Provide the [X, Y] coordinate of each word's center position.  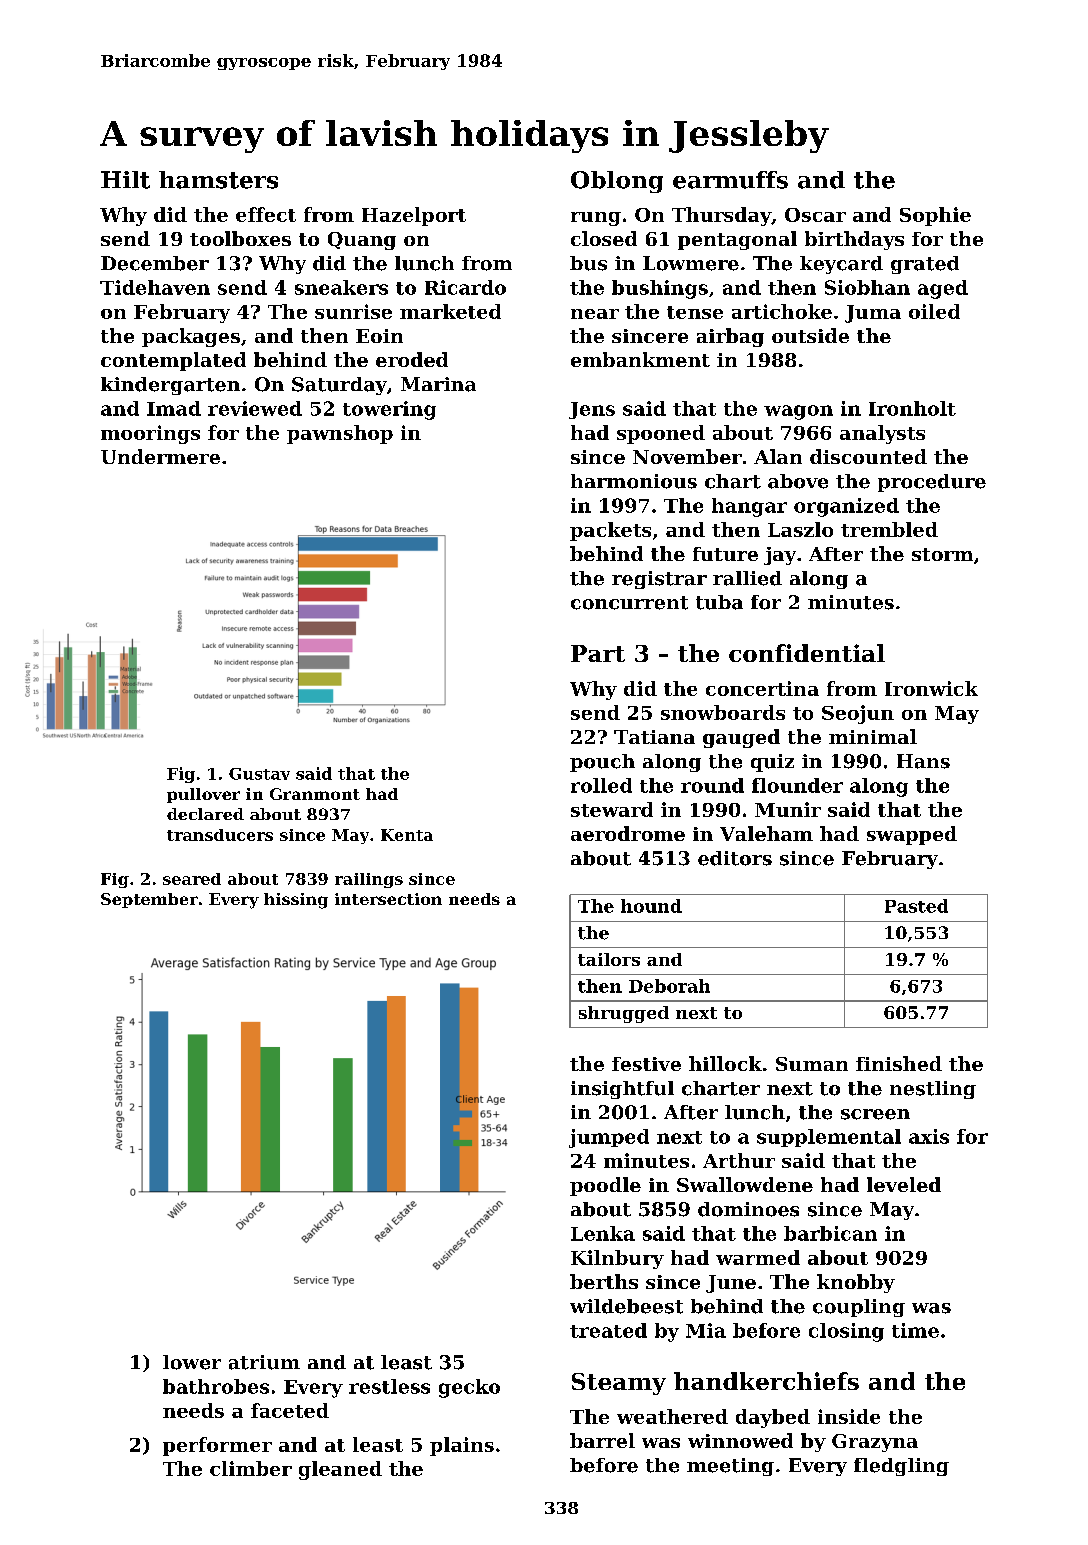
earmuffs [730, 180]
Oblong [617, 182]
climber [251, 1468]
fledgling [901, 1467]
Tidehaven [155, 287]
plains [462, 1446]
